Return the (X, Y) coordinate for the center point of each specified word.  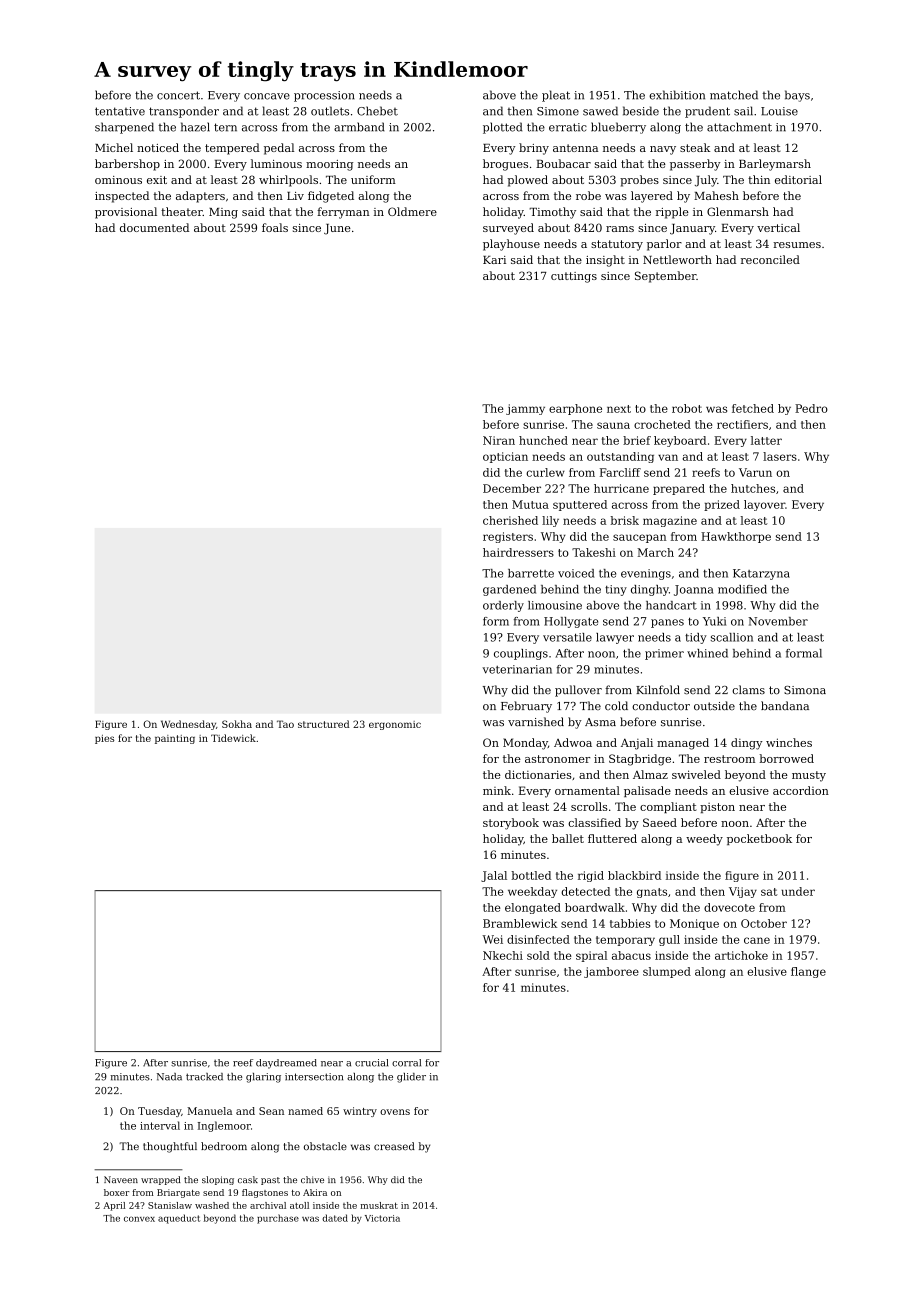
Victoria (382, 1218)
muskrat (379, 1205)
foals (275, 227)
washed (212, 1205)
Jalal (494, 876)
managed (683, 744)
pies (104, 739)
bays (797, 96)
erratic (568, 127)
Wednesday (188, 725)
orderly (503, 606)
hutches (753, 488)
